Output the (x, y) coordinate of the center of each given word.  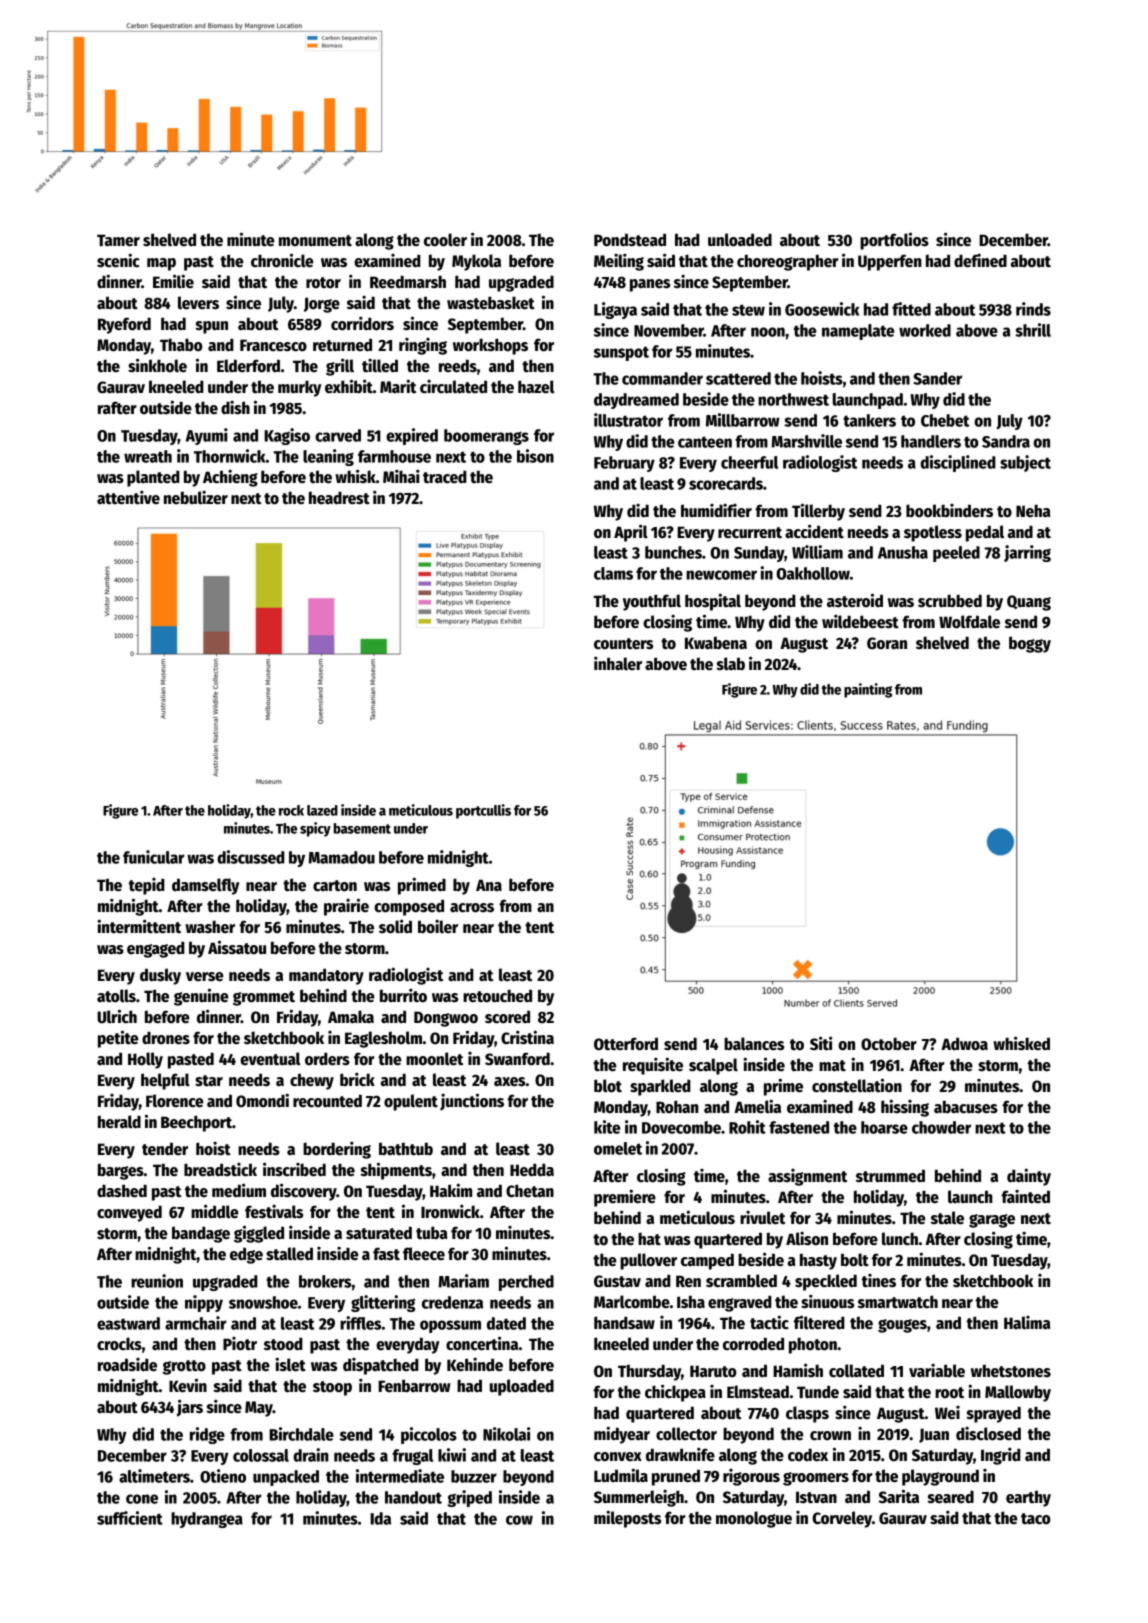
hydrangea (207, 1520)
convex (618, 1456)
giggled (259, 1234)
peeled (956, 554)
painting (868, 690)
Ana (489, 885)
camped (707, 1261)
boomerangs (486, 437)
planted (153, 478)
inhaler (618, 663)
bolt (855, 1260)
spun (211, 327)
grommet (264, 998)
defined (980, 260)
